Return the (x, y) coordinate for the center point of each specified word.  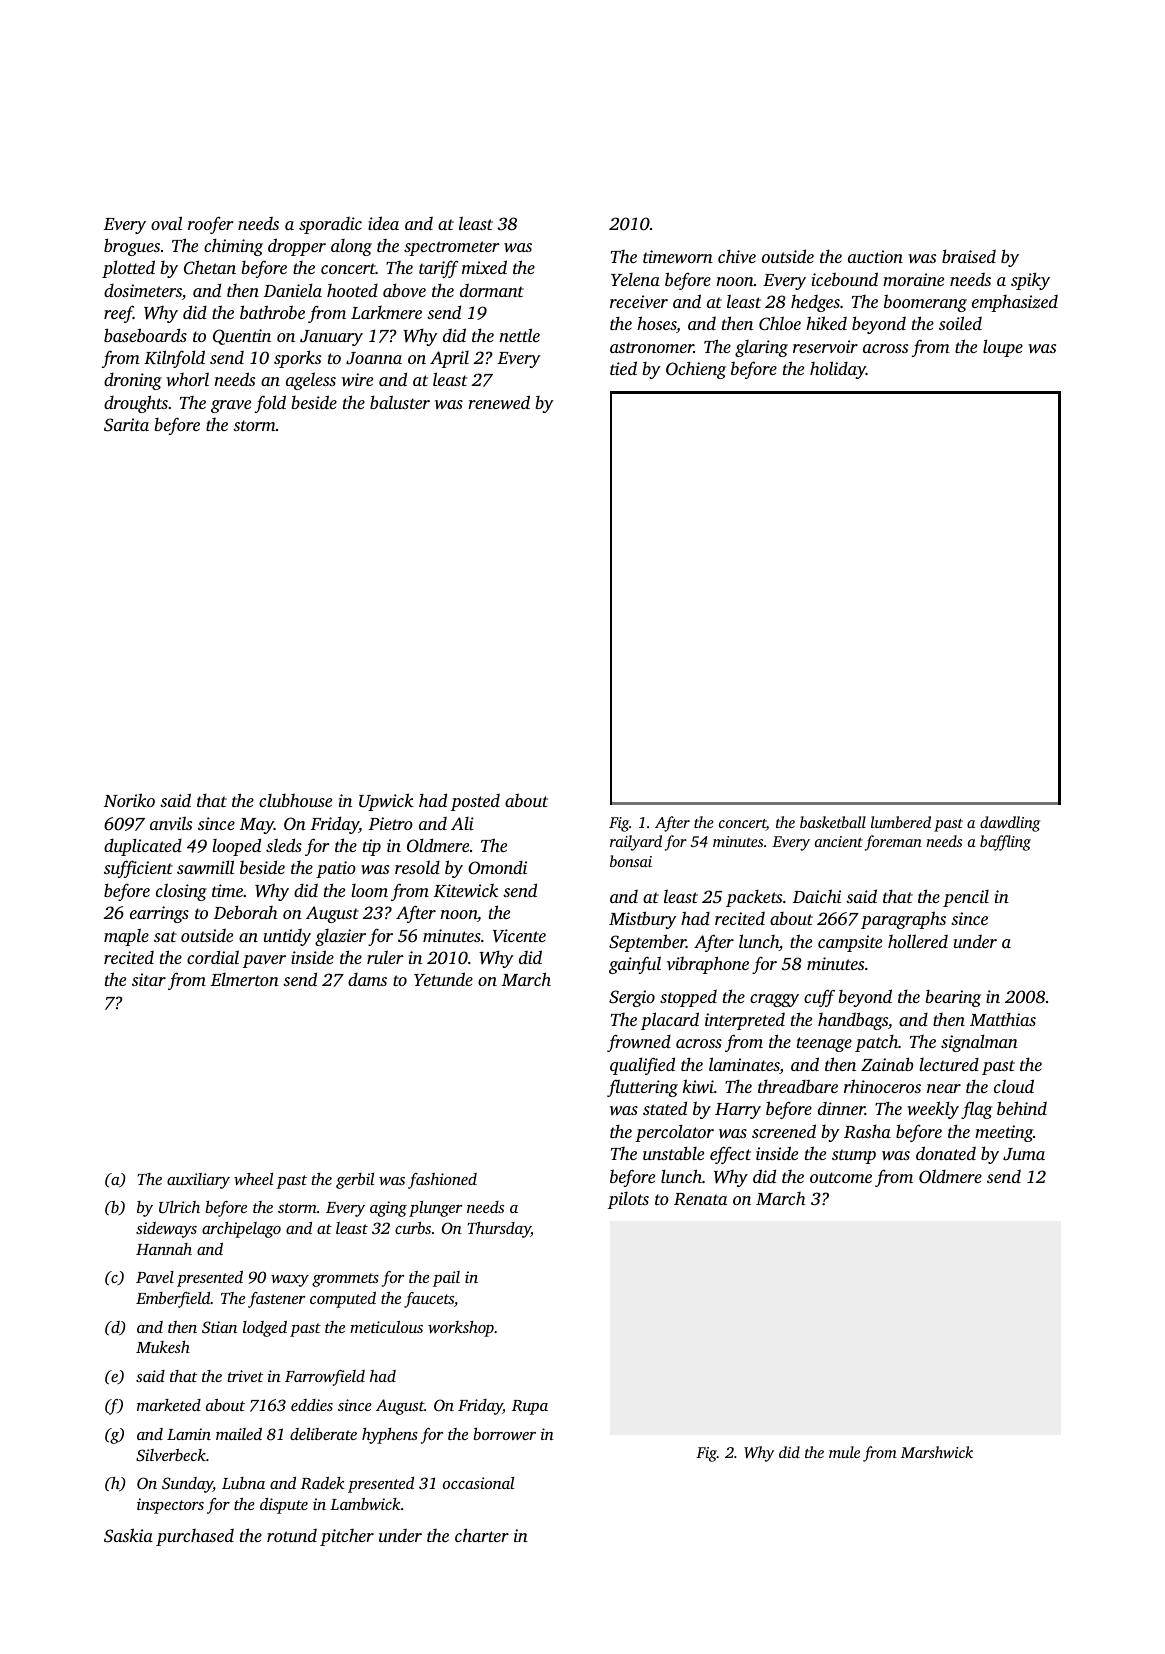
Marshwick (937, 1452)
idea (383, 223)
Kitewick (466, 891)
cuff (819, 998)
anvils (171, 823)
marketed (169, 1405)
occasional (478, 1483)
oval (166, 223)
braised (969, 256)
